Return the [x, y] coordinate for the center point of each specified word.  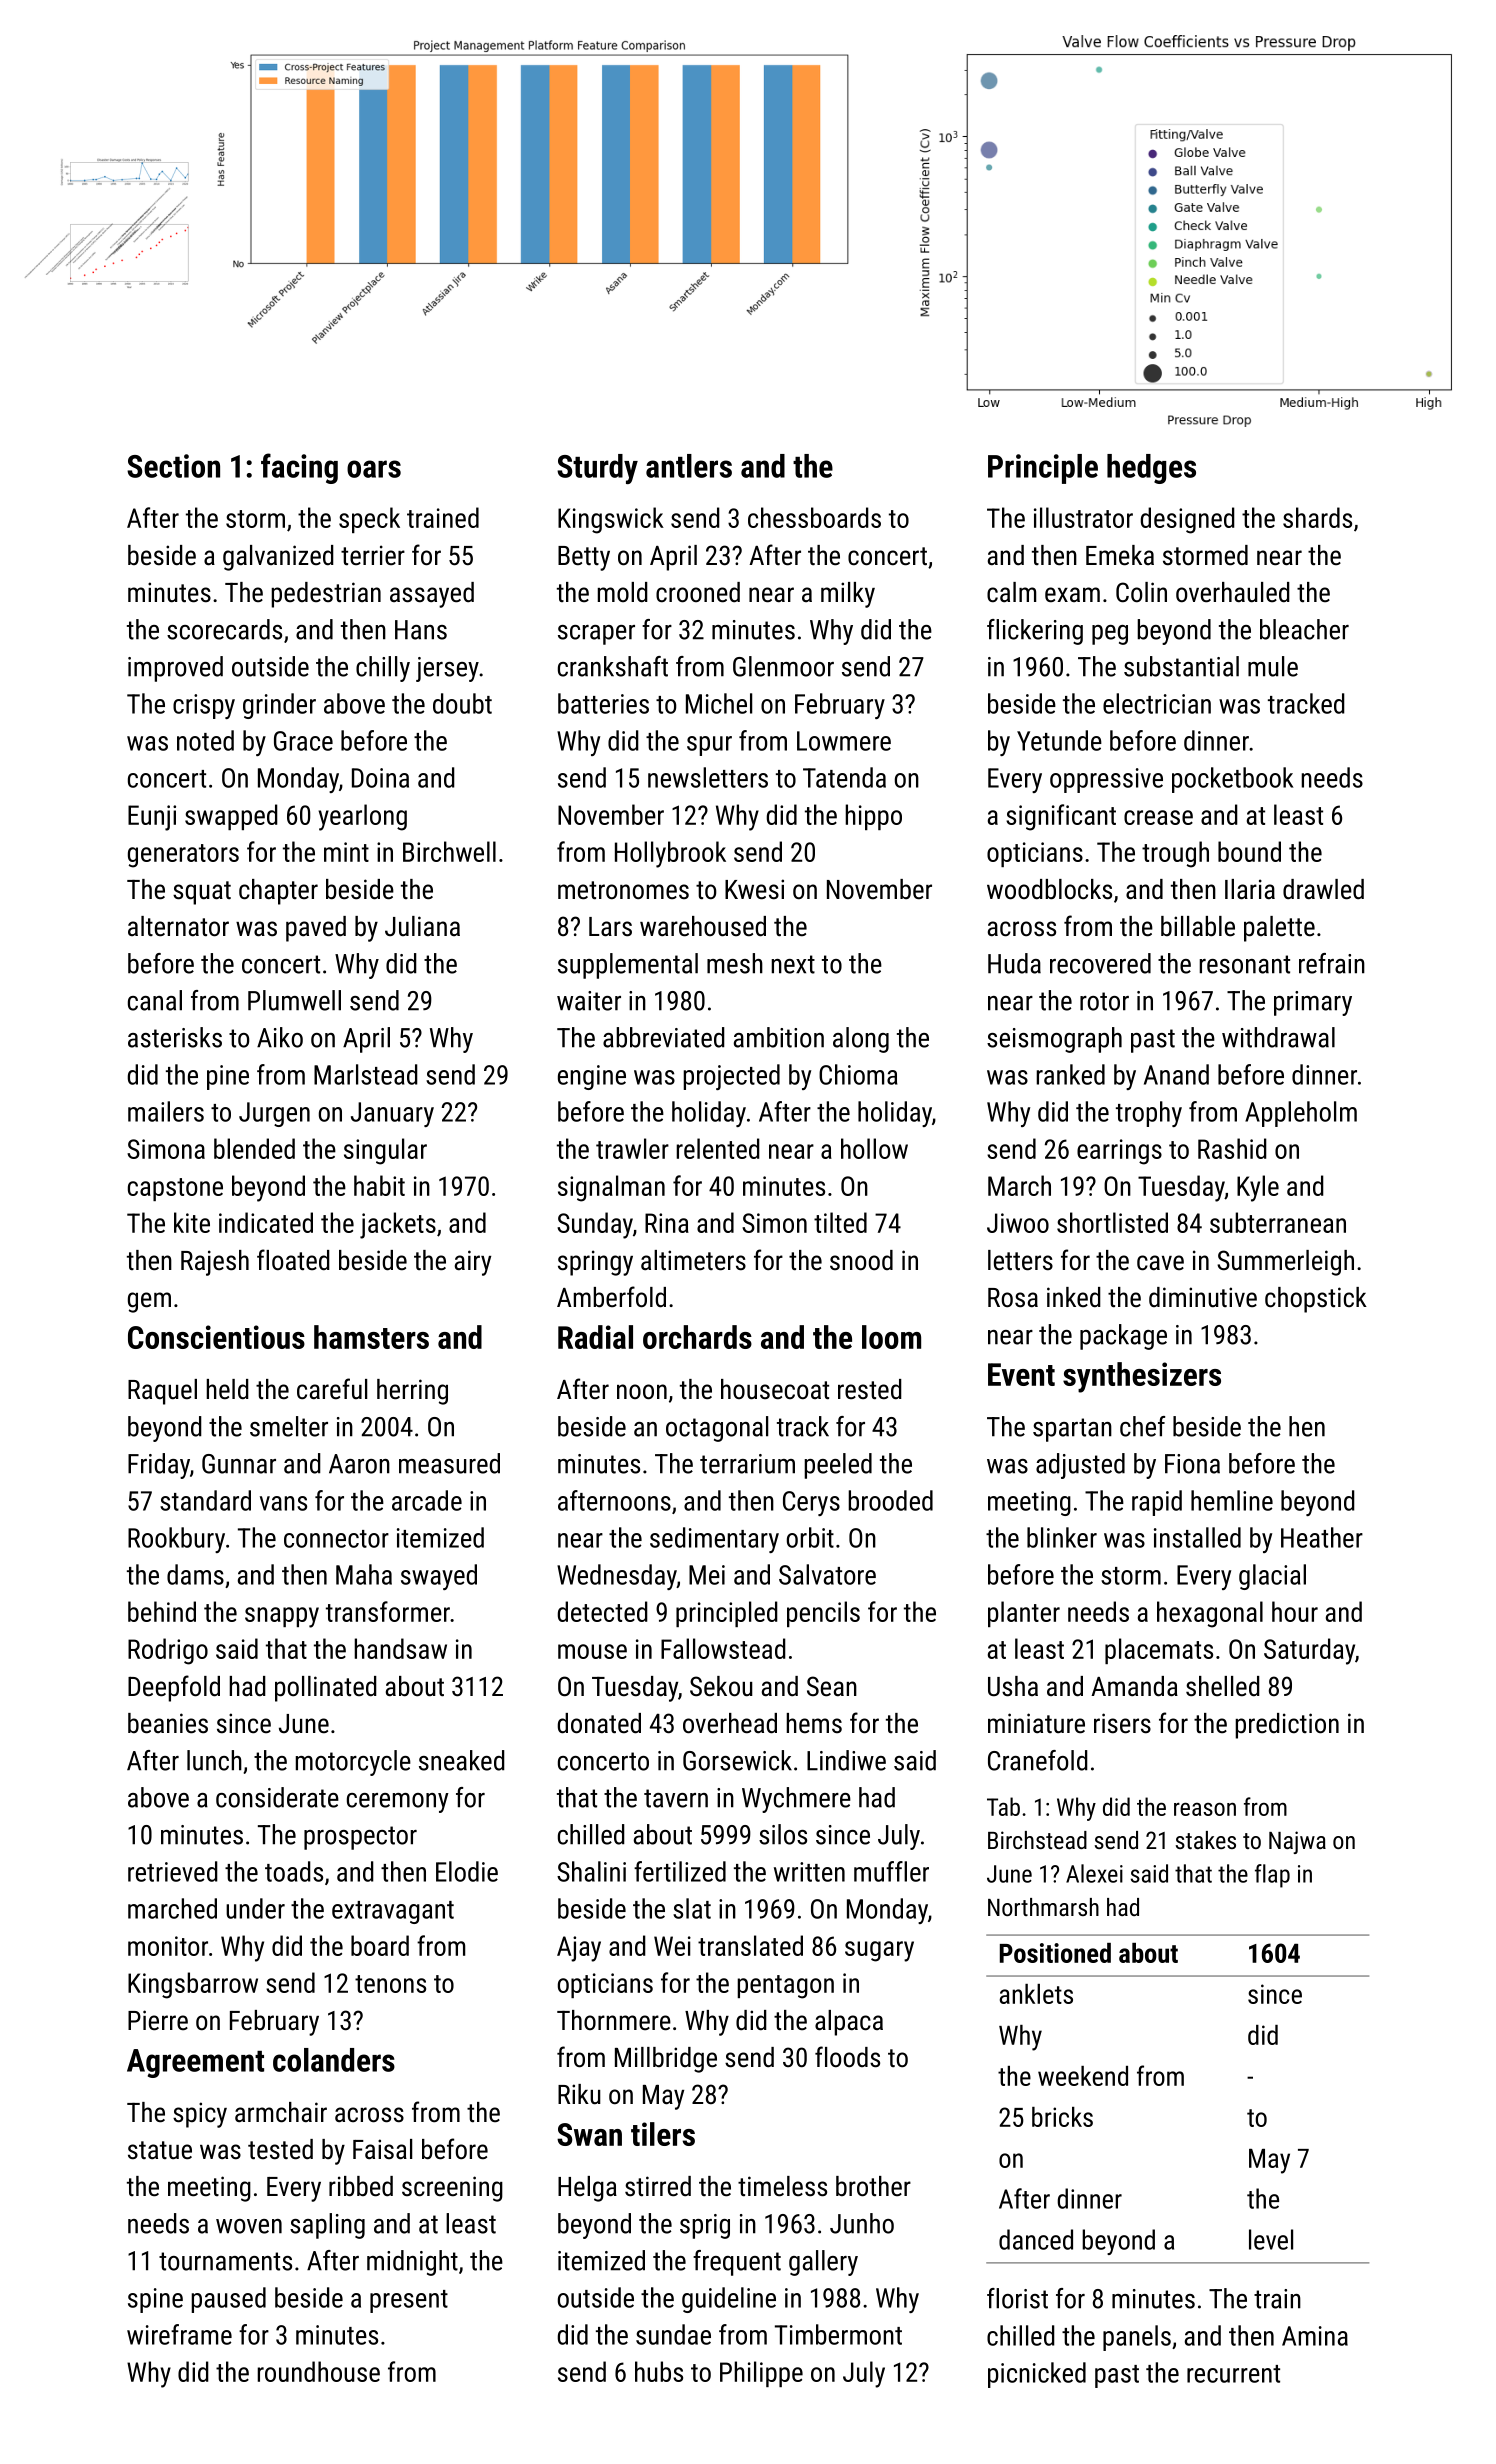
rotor [1104, 1001]
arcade [427, 1500]
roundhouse [318, 2371]
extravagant [393, 1912]
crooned [698, 592]
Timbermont [838, 2334]
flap [1272, 1876]
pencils [823, 1614]
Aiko [280, 1037]
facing [299, 468]
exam [1072, 595]
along [861, 1040]
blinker [1062, 1537]
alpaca [849, 2023]
